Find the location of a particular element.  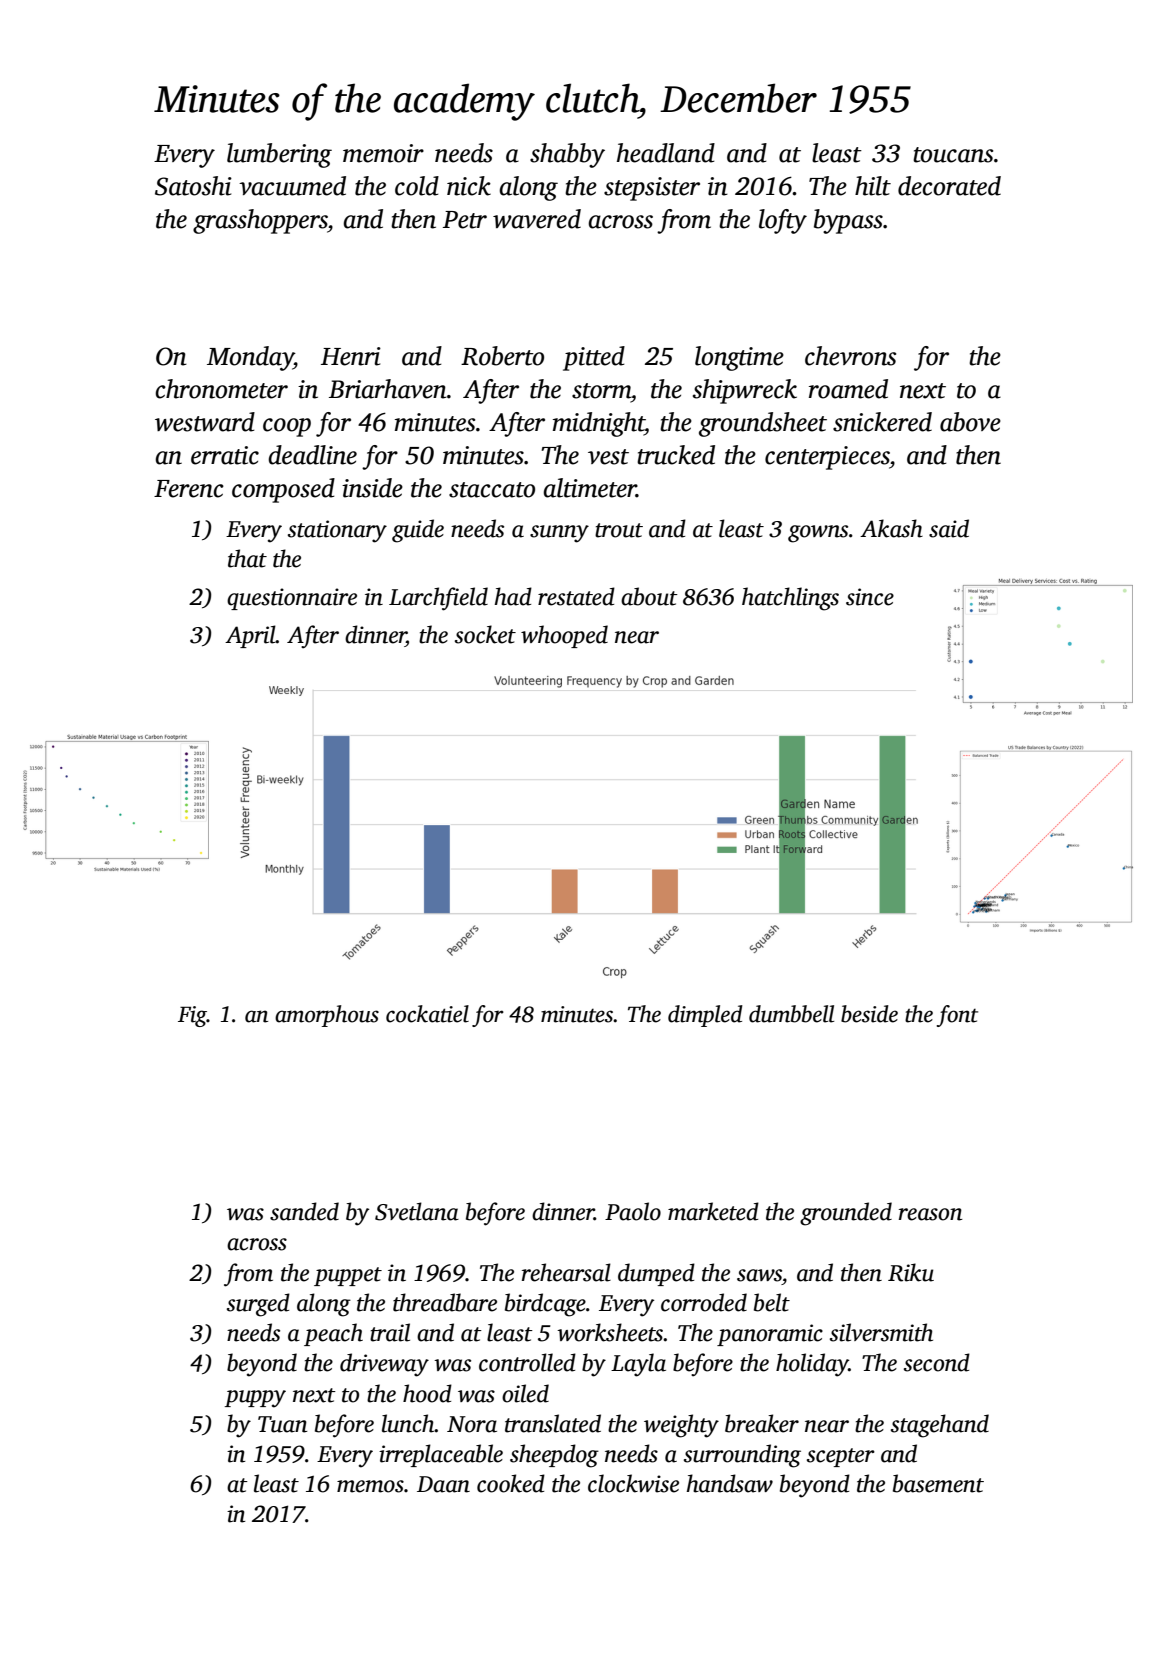

dimpled is located at coordinates (705, 1016).
